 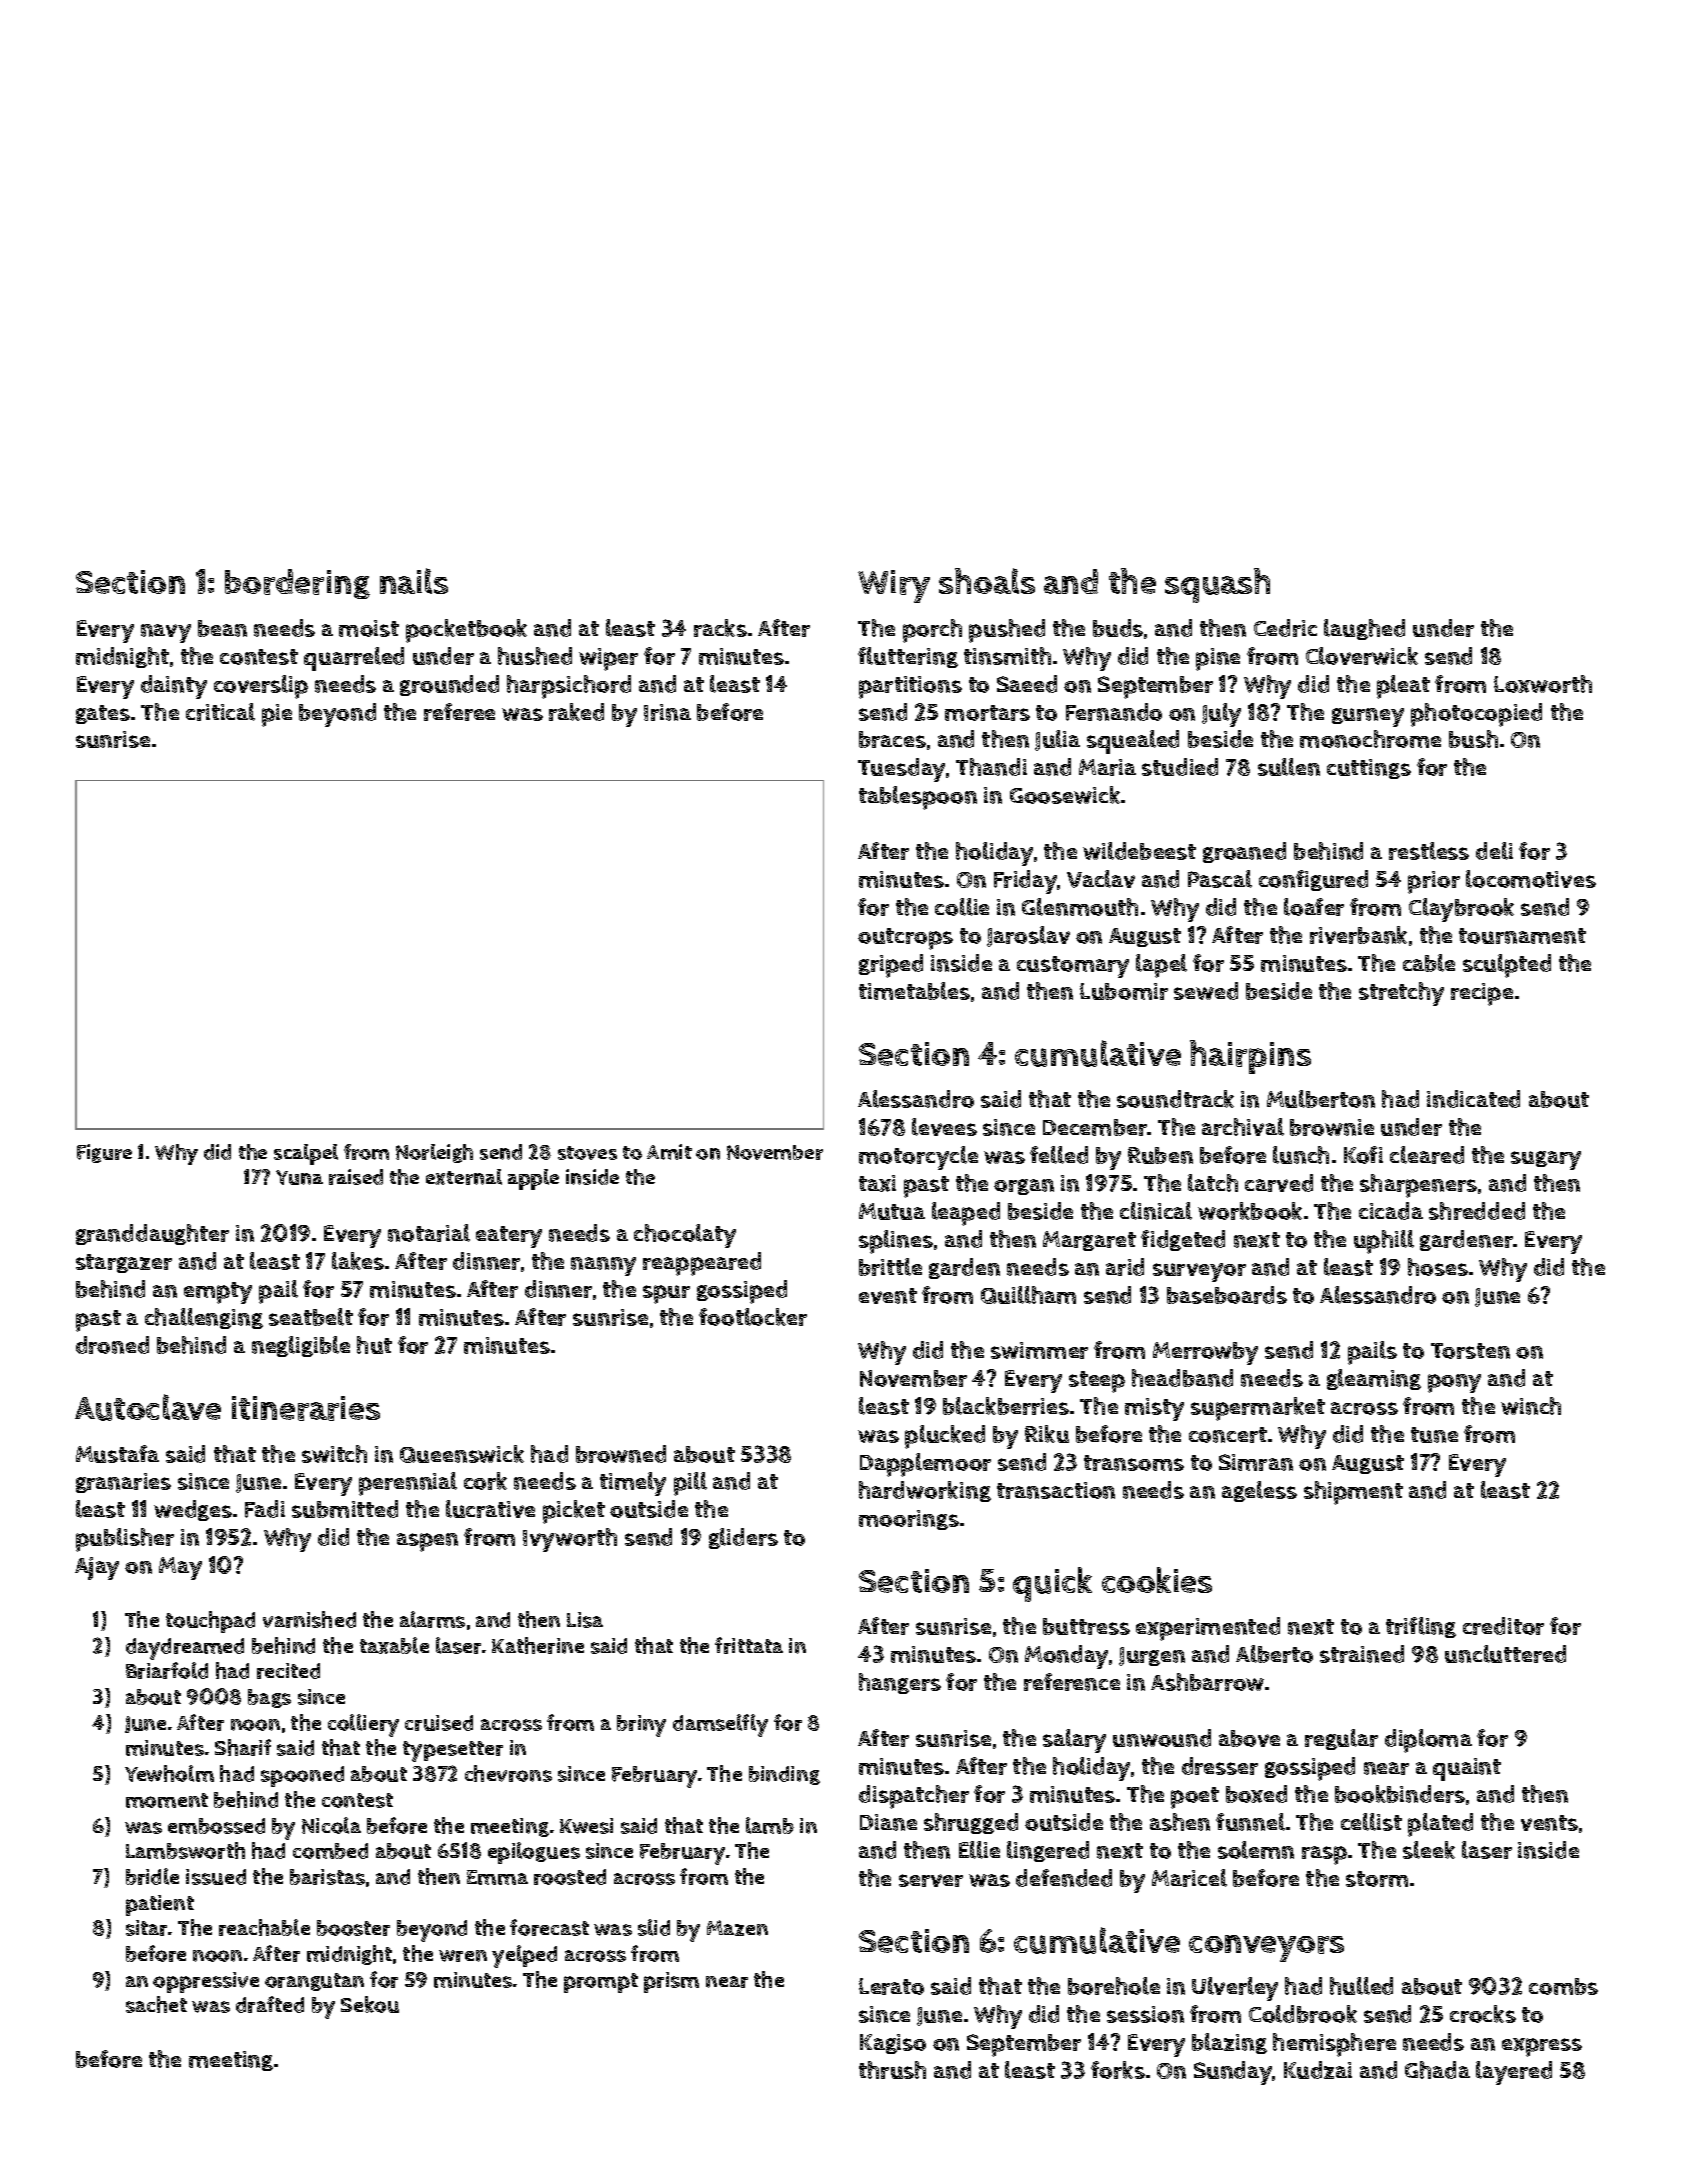 I want to click on Irina, so click(x=667, y=712).
